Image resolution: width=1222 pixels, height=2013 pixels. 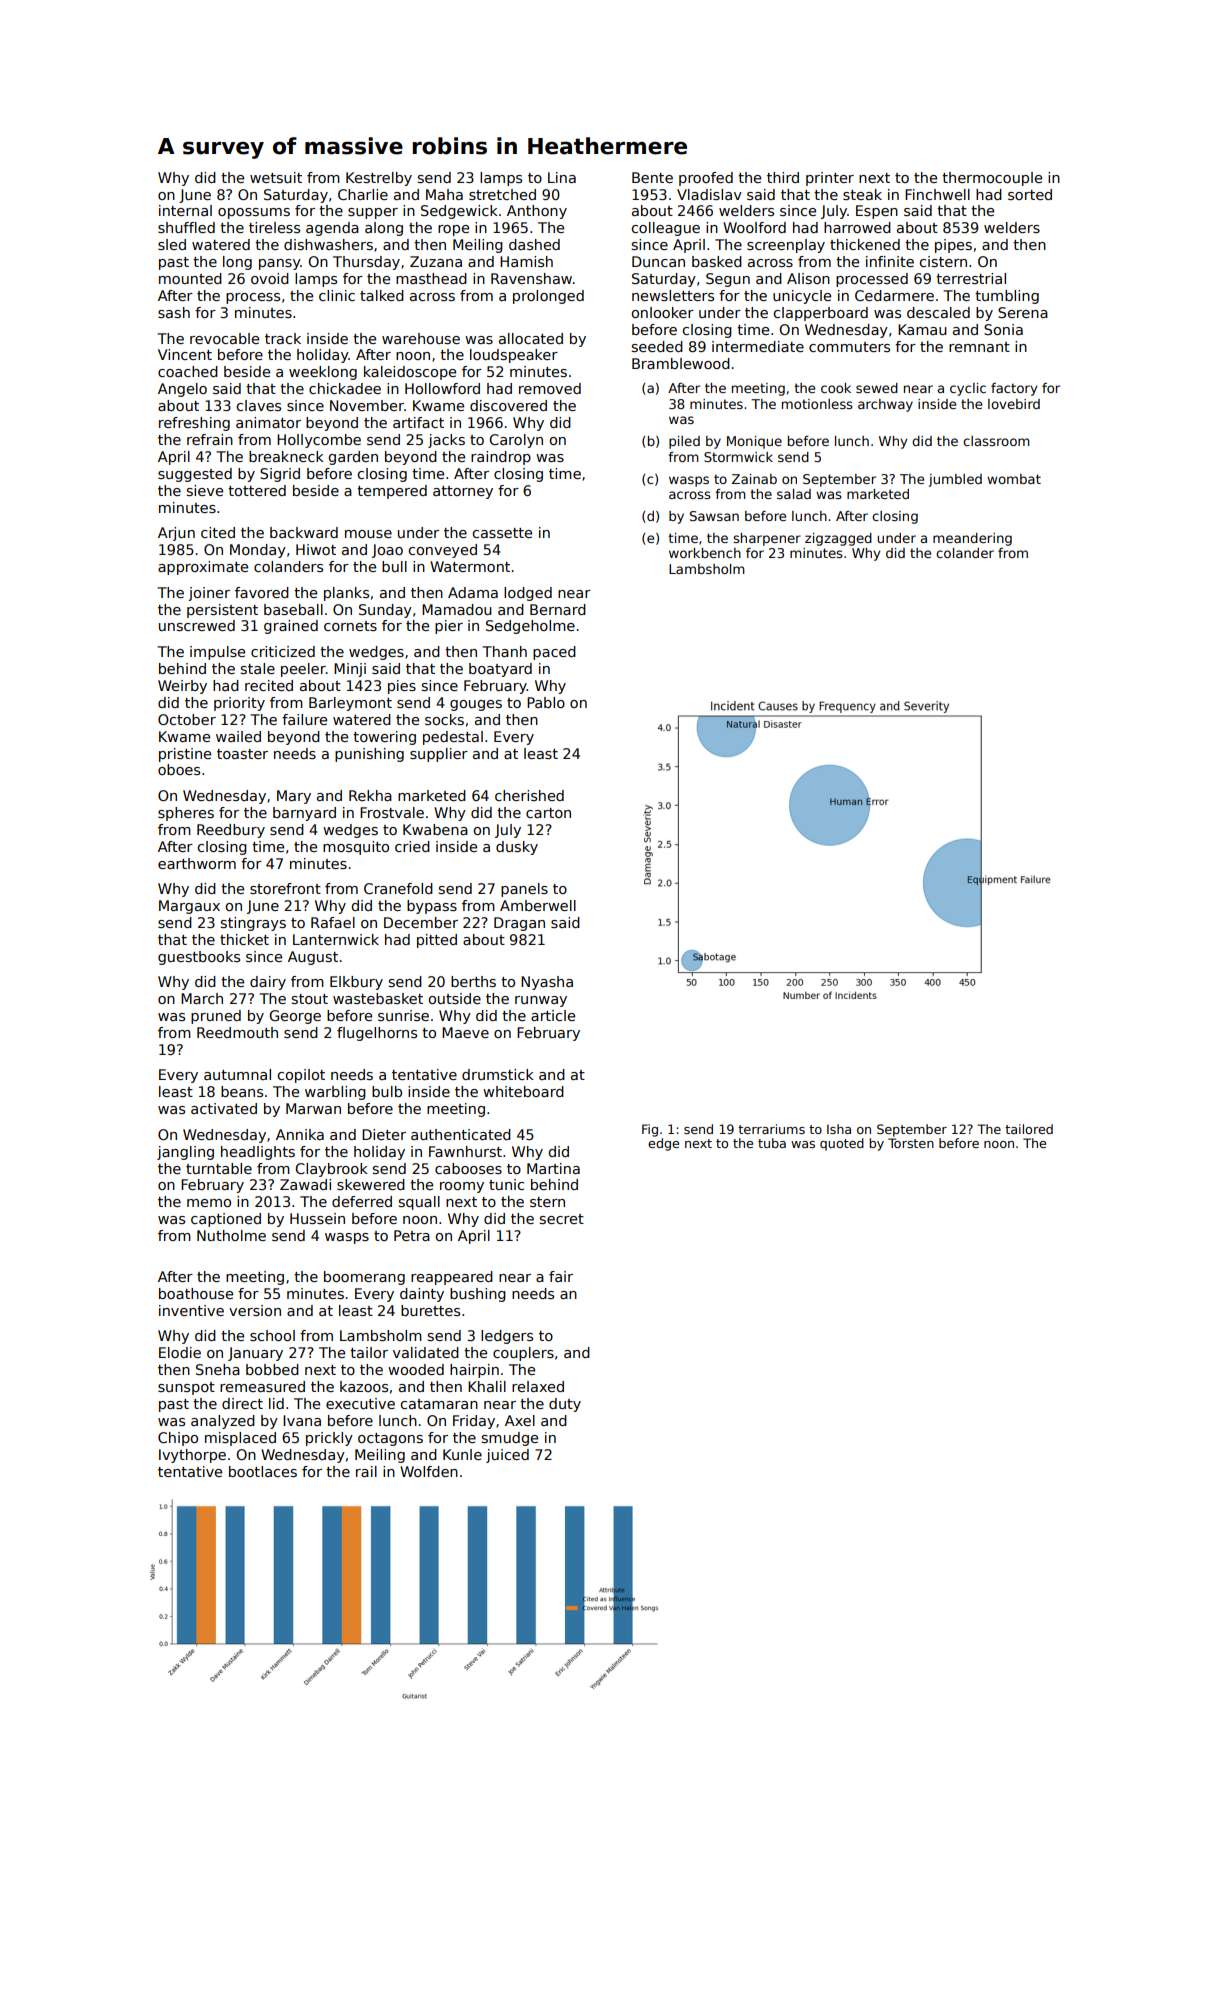 I want to click on Ravenshaw, so click(x=531, y=278).
